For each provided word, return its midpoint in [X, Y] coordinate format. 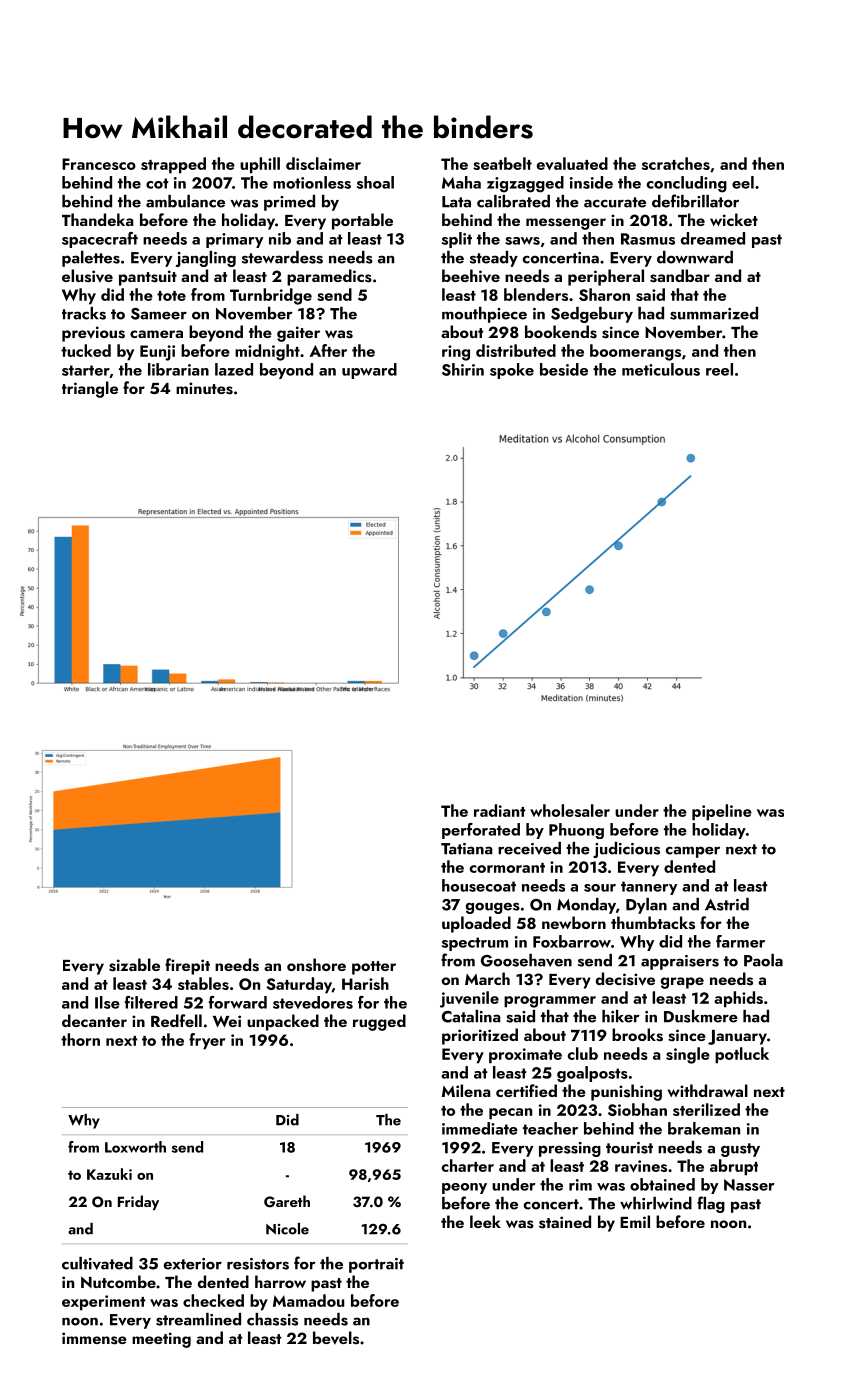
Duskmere [701, 1016]
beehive [471, 275]
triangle [90, 389]
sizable [134, 965]
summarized [714, 313]
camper [692, 852]
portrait [376, 1265]
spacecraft [100, 240]
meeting [161, 1340]
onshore [316, 965]
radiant [500, 810]
